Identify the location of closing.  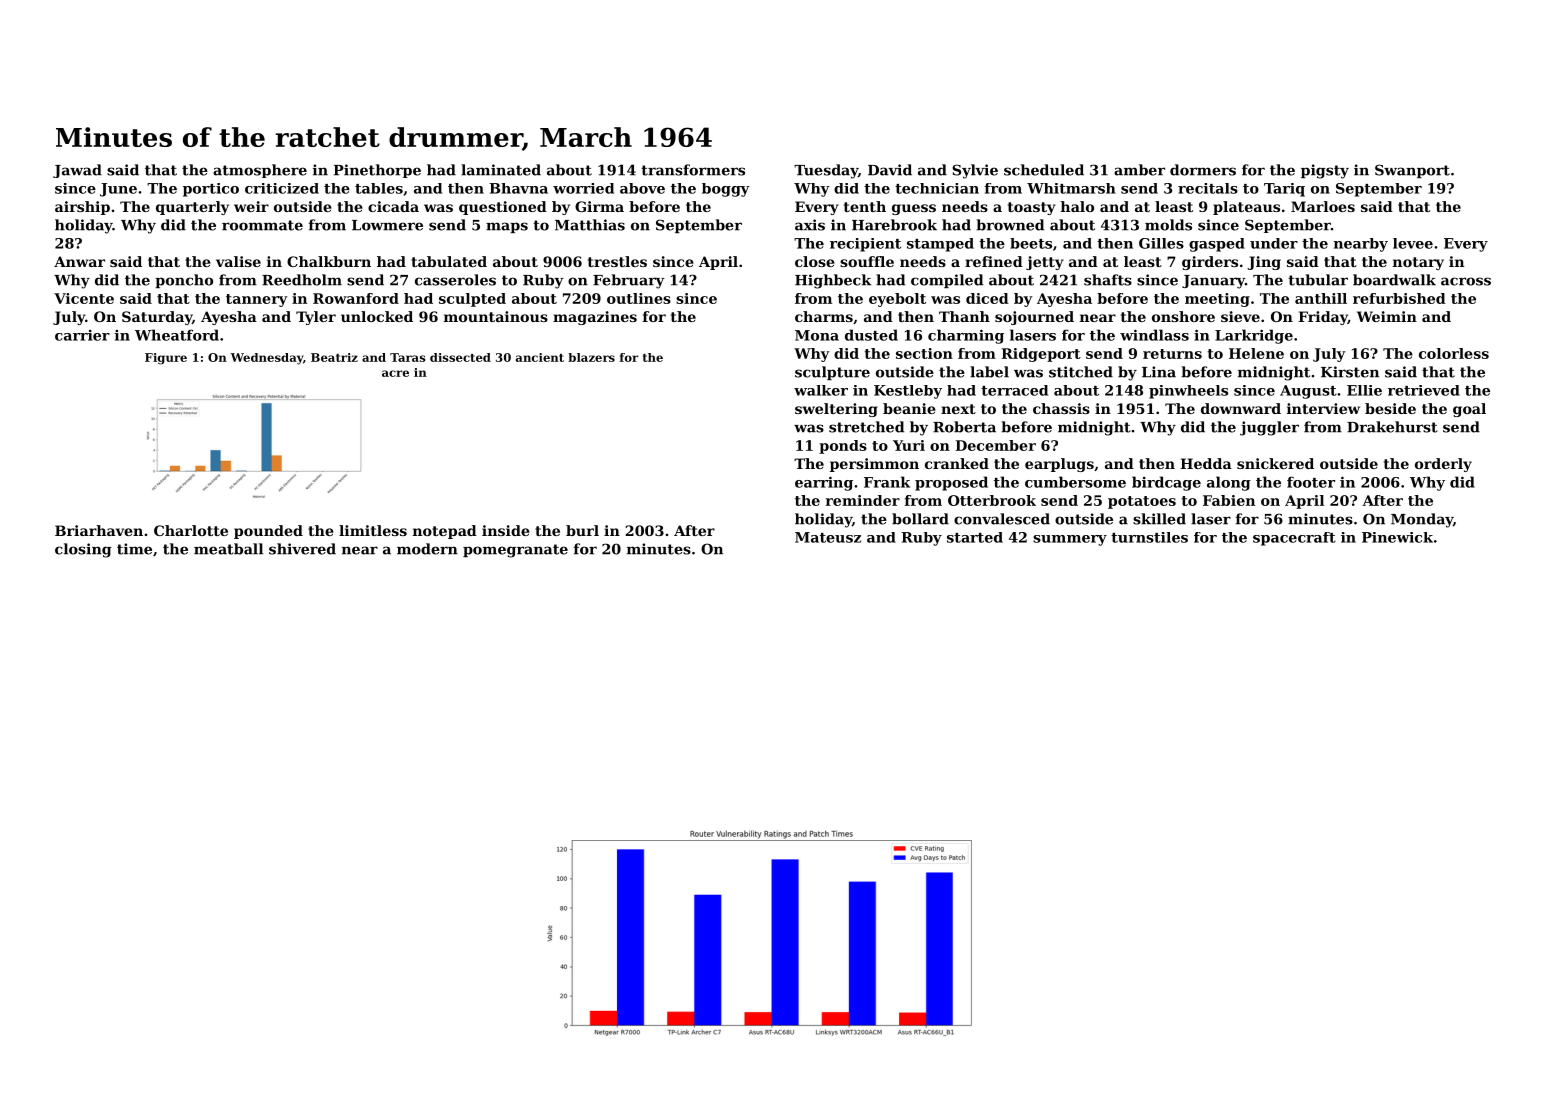
(83, 550).
